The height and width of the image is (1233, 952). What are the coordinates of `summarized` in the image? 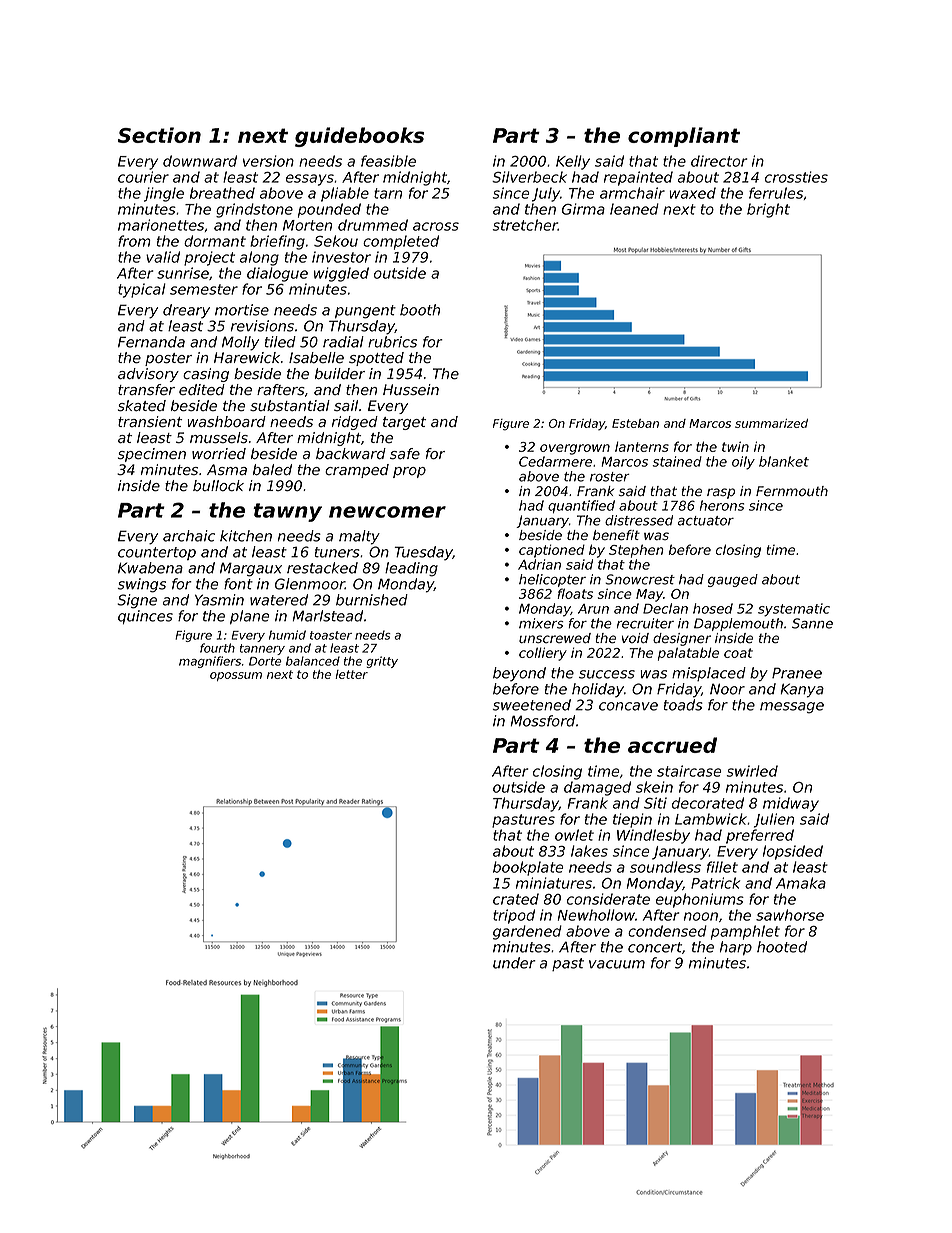 It's located at (771, 423).
